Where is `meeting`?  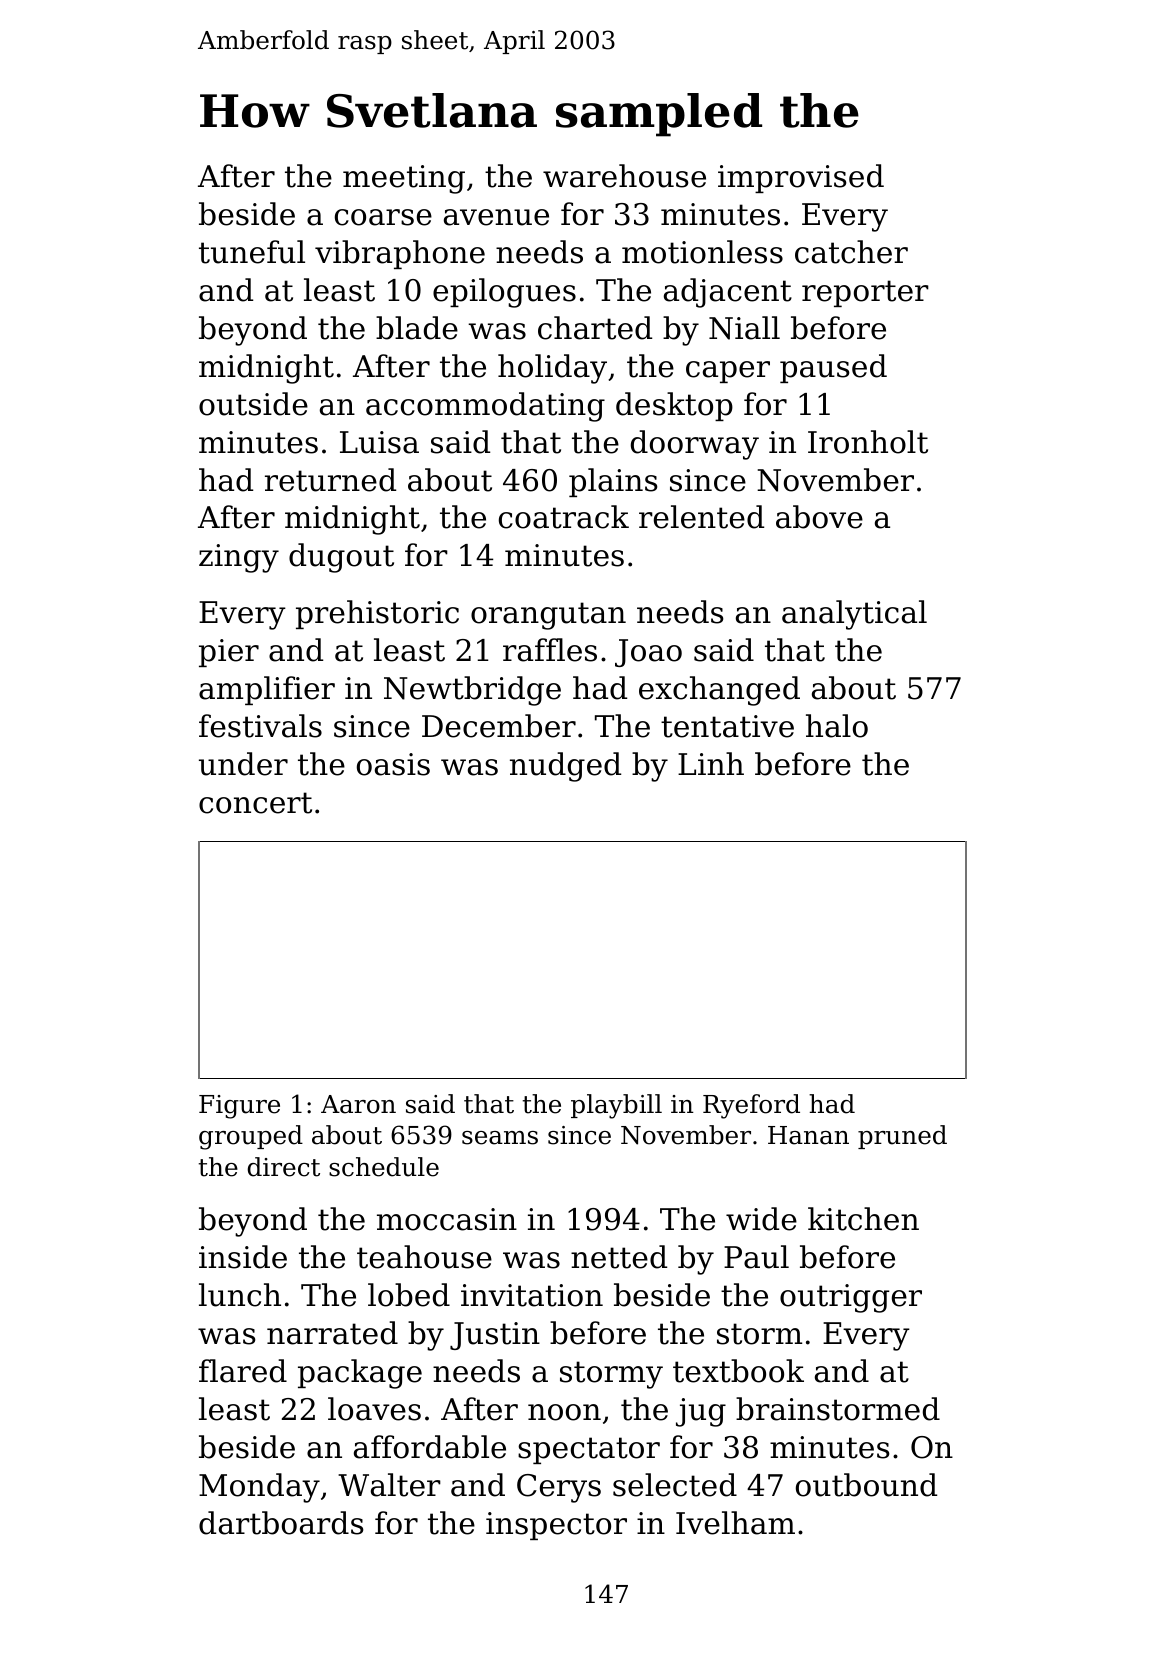
meeting is located at coordinates (404, 179).
